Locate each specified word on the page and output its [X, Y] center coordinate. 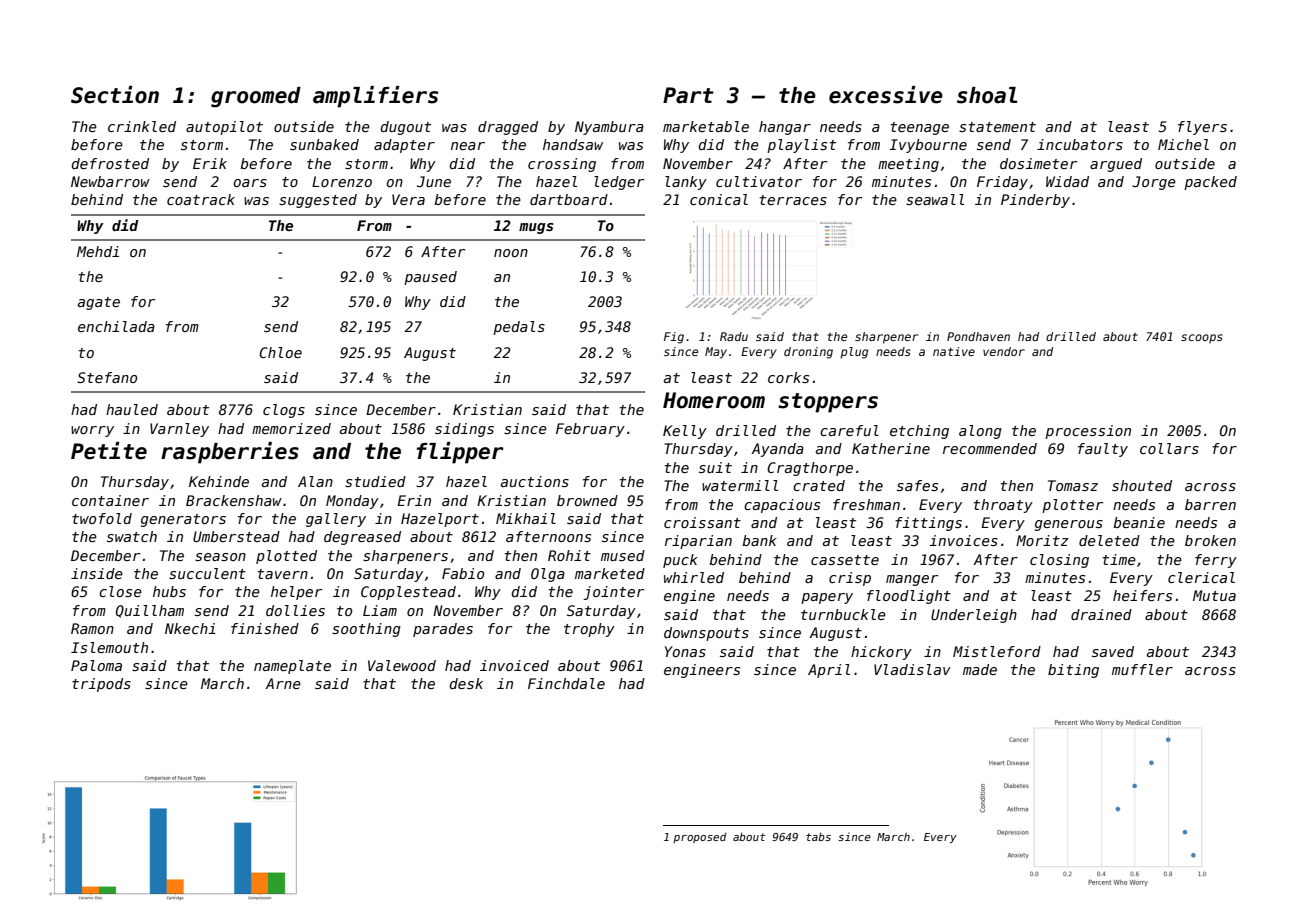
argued [1116, 165]
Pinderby [1035, 201]
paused [430, 278]
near [468, 146]
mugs [536, 228]
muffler [1142, 669]
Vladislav [912, 669]
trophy [589, 630]
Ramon [92, 628]
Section [115, 95]
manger [912, 580]
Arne [283, 683]
